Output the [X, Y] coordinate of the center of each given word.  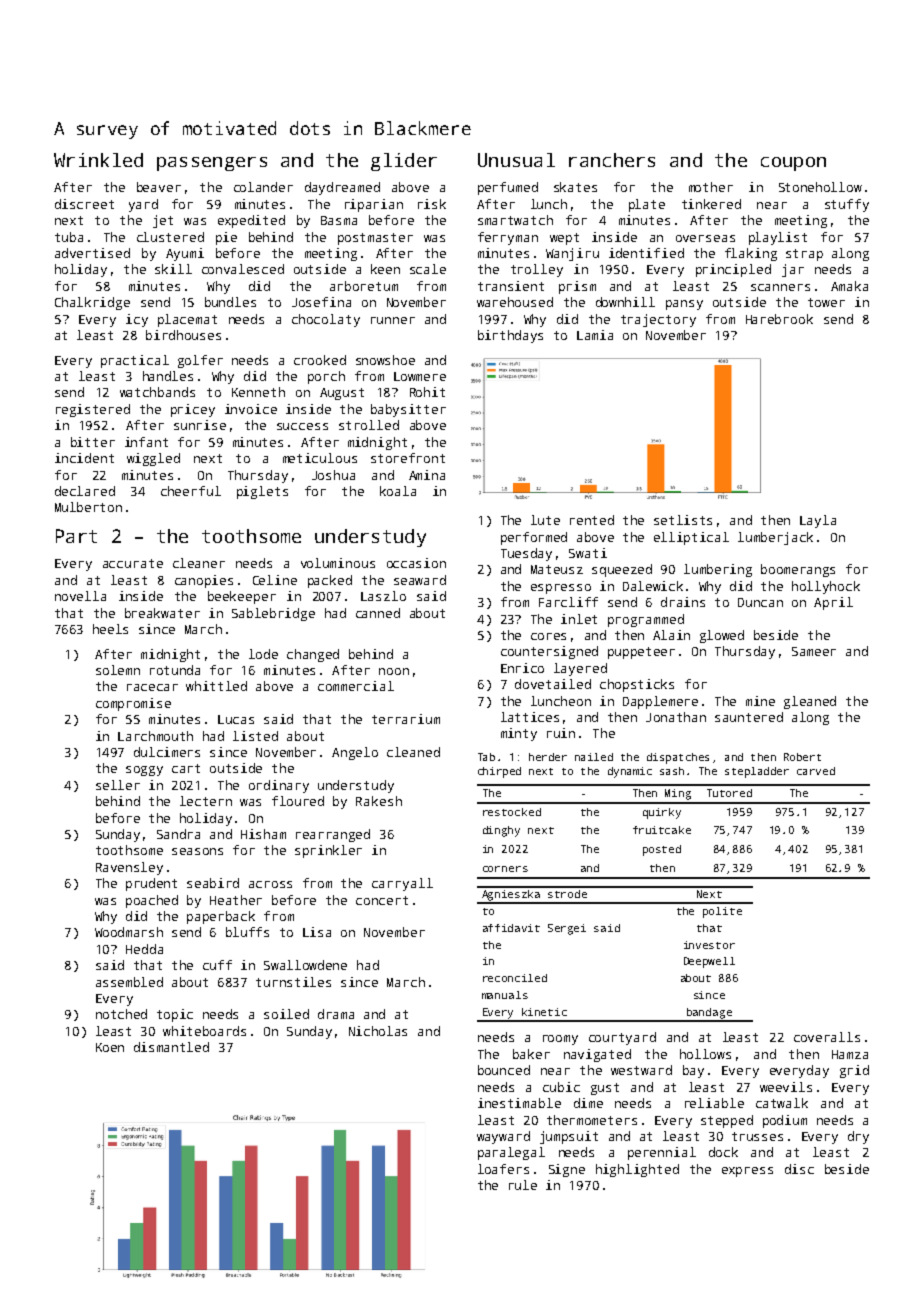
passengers [212, 164]
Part [76, 536]
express [747, 1172]
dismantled [171, 1047]
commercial [356, 686]
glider [404, 162]
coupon [793, 164]
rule [523, 1185]
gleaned [810, 702]
